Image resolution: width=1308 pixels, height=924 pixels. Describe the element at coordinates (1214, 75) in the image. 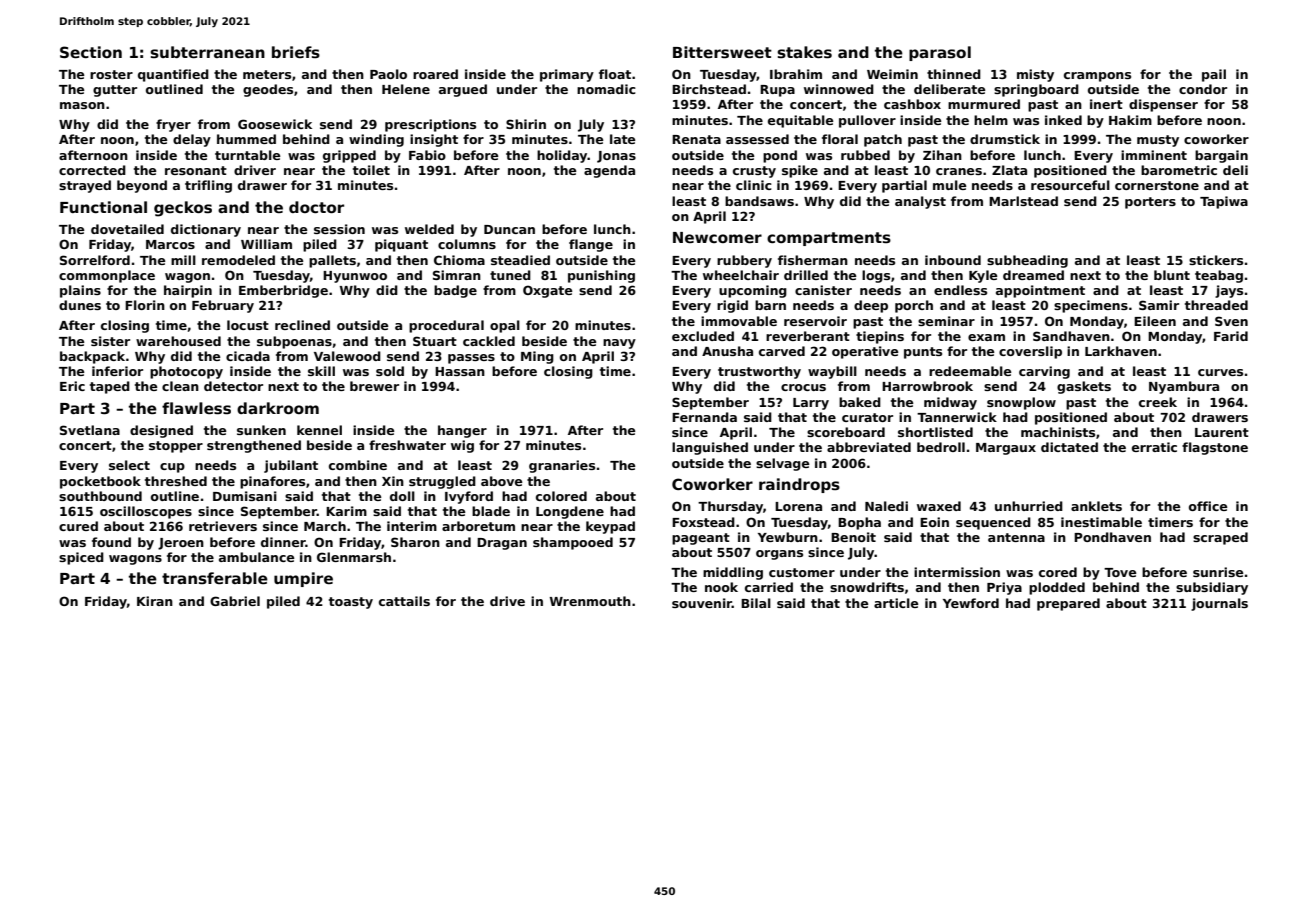

I see `pail` at that location.
